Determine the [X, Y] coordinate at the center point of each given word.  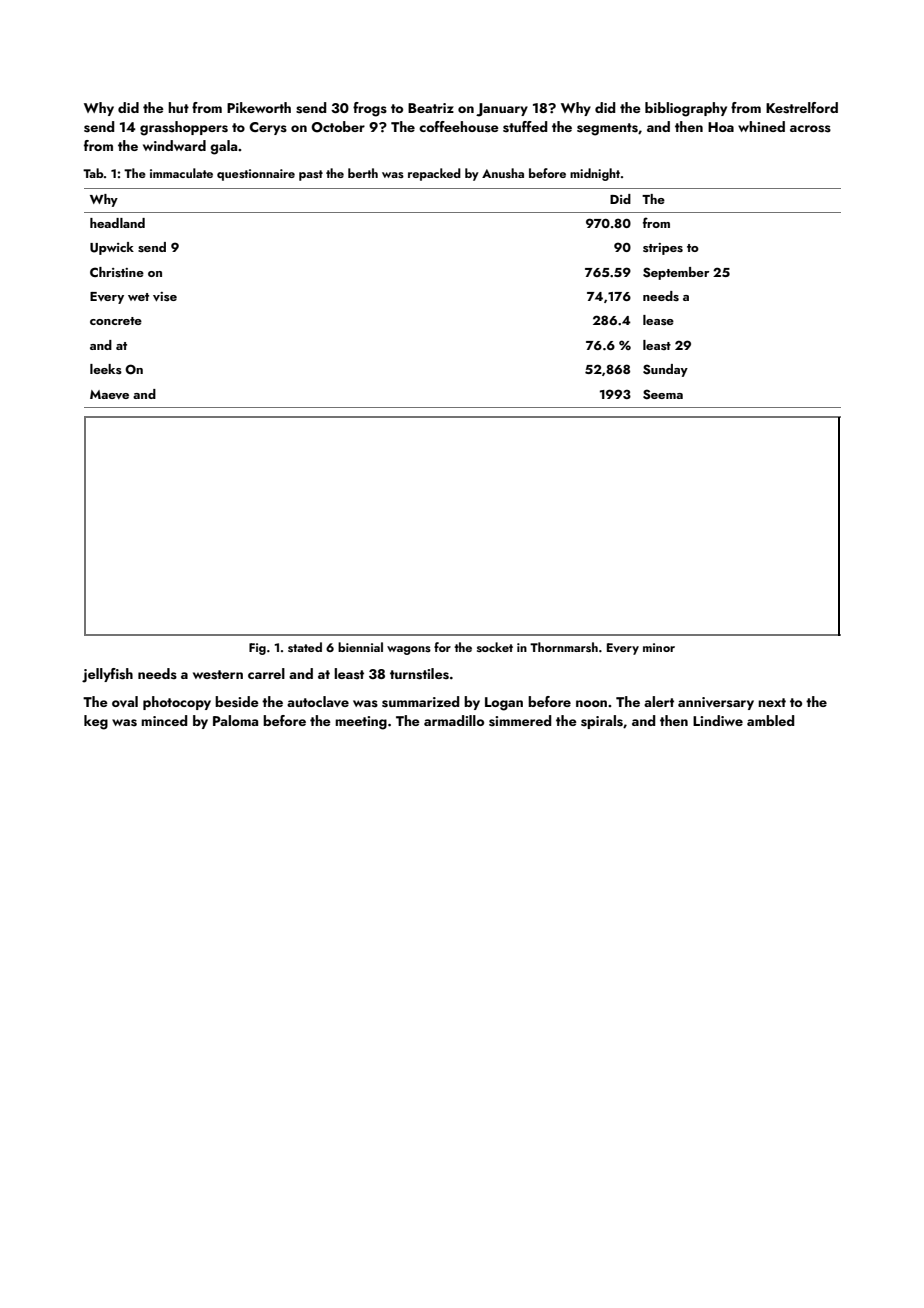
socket [495, 647]
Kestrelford [802, 108]
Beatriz [431, 108]
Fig [257, 649]
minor [659, 647]
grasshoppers [184, 128]
